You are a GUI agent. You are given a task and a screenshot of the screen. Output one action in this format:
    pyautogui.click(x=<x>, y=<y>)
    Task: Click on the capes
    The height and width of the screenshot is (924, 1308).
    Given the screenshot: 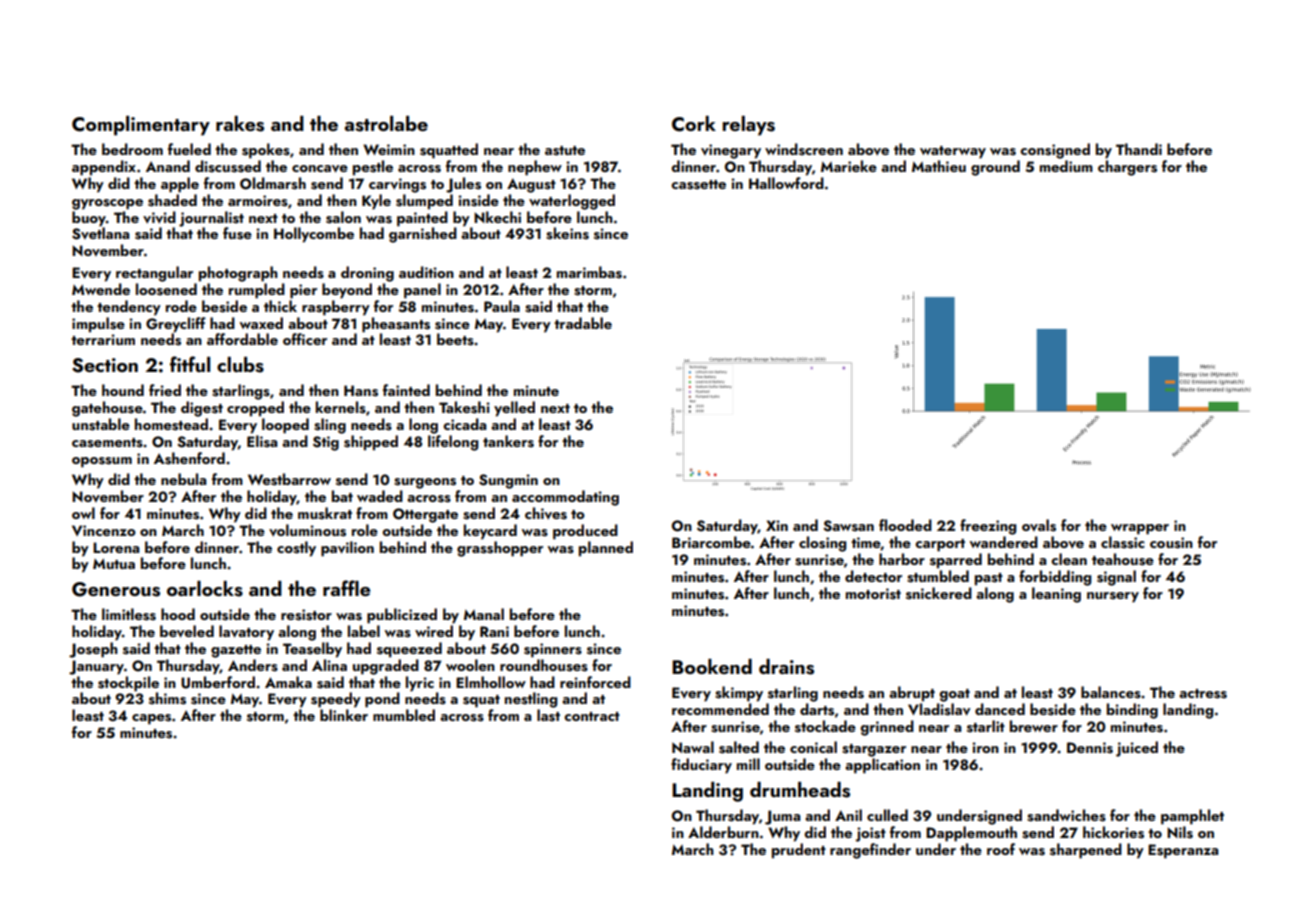 What is the action you would take?
    pyautogui.click(x=151, y=719)
